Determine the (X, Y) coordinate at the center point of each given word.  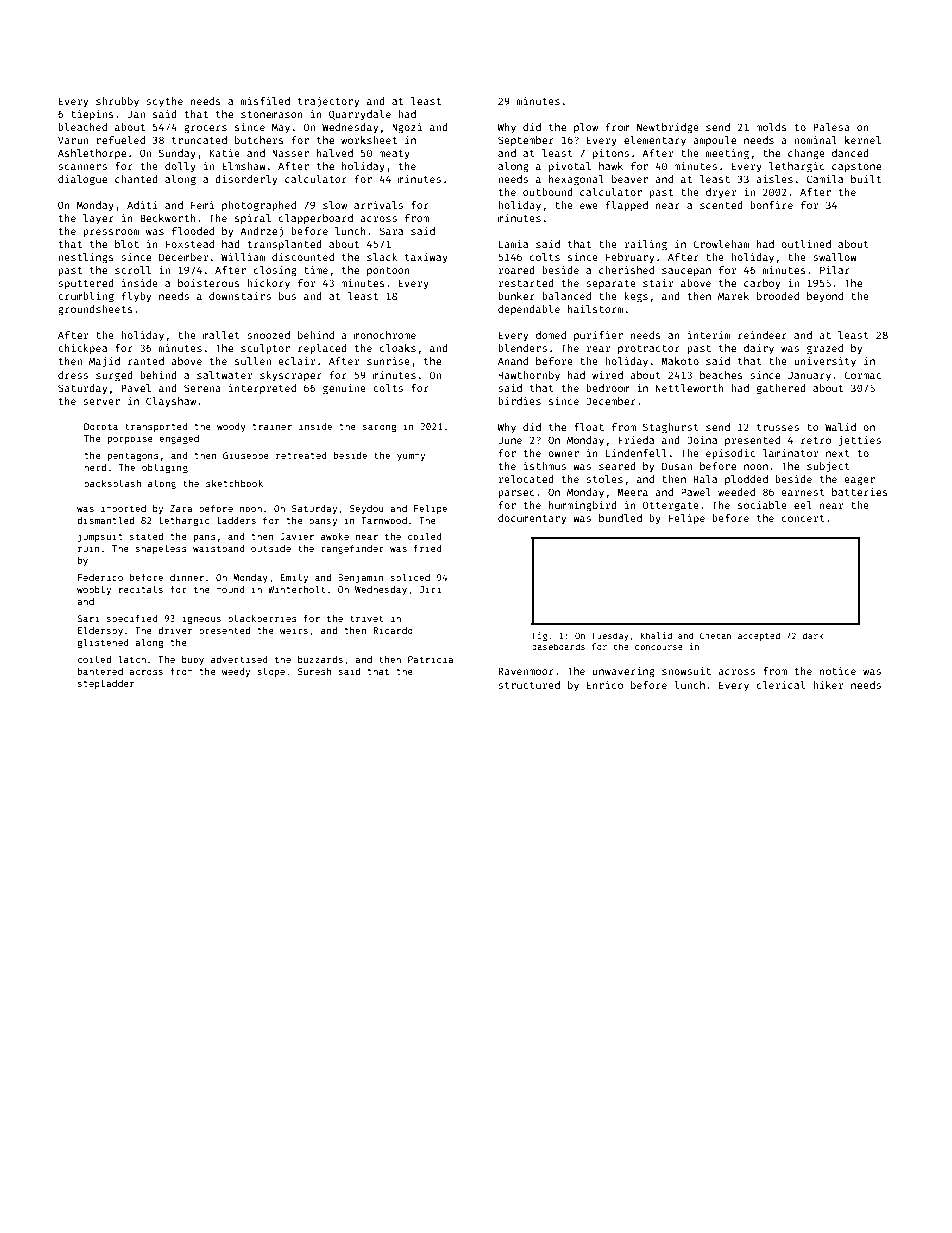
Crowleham (721, 244)
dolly (180, 167)
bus (287, 296)
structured (529, 685)
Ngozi (407, 128)
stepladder (106, 684)
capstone (856, 167)
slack (382, 257)
